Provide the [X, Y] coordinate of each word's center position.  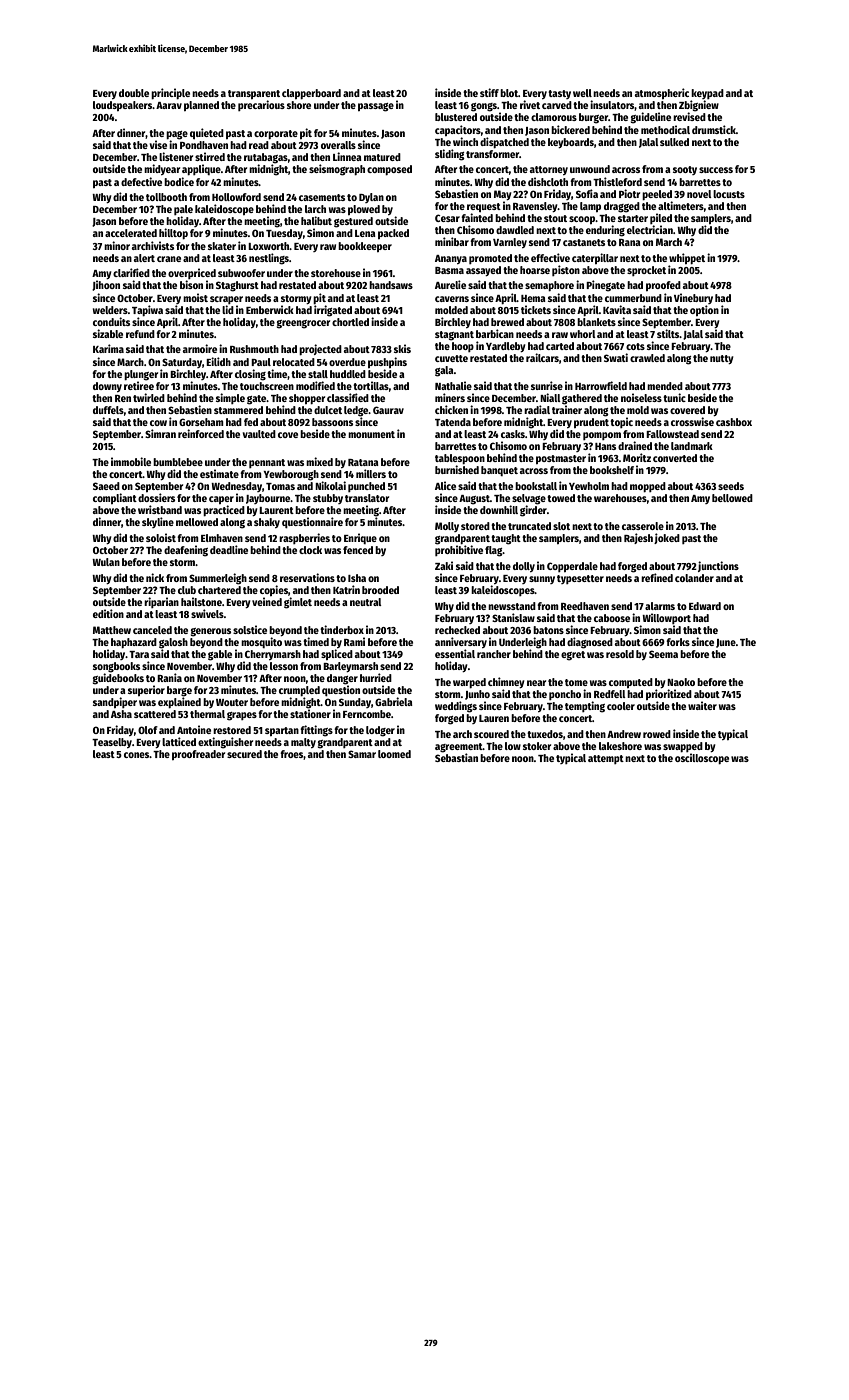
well [582, 93]
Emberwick [270, 309]
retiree [139, 385]
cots [635, 346]
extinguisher [225, 743]
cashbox [734, 422]
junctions [718, 566]
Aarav [169, 105]
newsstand [512, 606]
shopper [307, 399]
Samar [362, 754]
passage [376, 107]
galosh [173, 643]
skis [402, 348]
